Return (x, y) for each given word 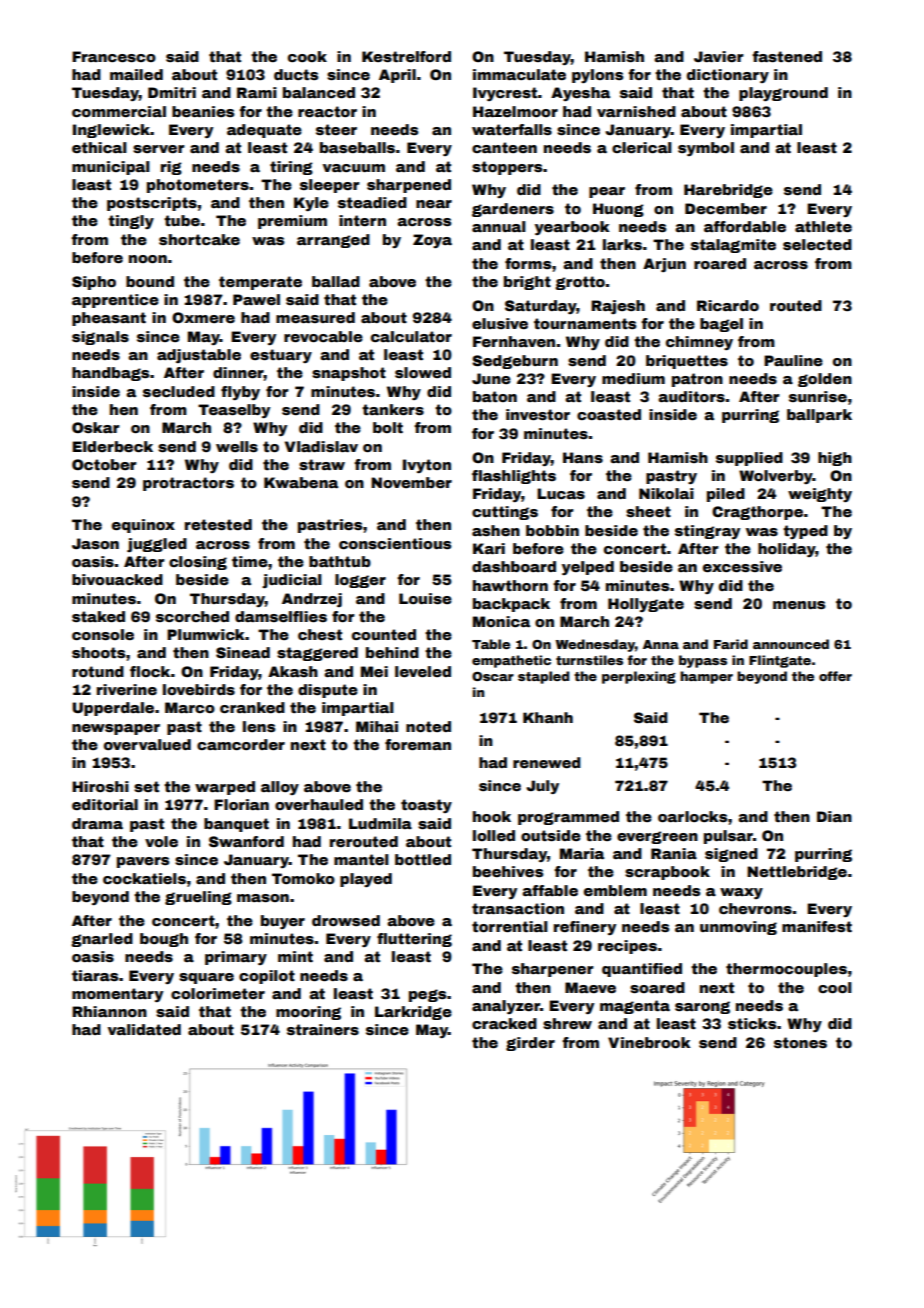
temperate (260, 283)
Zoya (432, 241)
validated (144, 1029)
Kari (489, 548)
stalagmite (733, 246)
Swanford (246, 841)
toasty (426, 806)
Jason (95, 543)
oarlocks (692, 816)
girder (530, 1044)
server (158, 149)
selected (817, 244)
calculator (411, 336)
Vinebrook (649, 1042)
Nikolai (666, 493)
